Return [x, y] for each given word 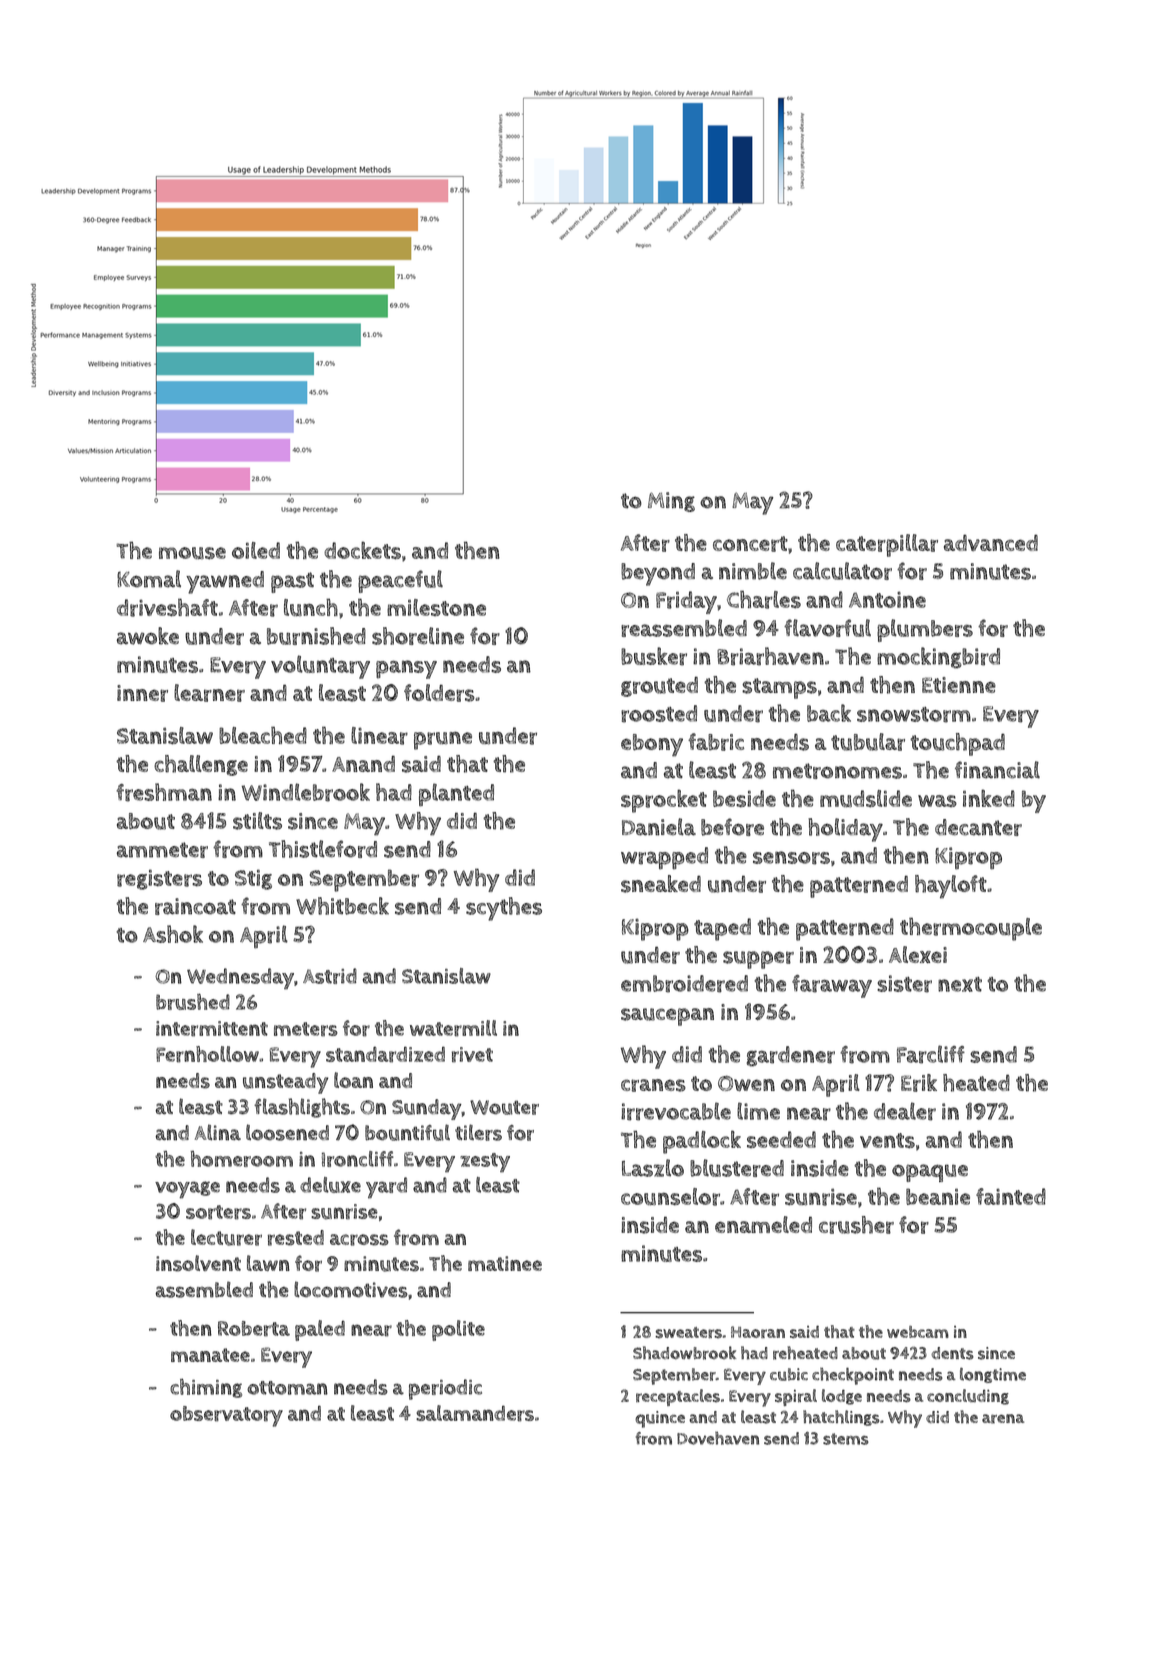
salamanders [475, 1413]
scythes [504, 909]
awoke [148, 636]
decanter [978, 827]
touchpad [957, 744]
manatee [210, 1355]
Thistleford [323, 849]
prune [443, 740]
